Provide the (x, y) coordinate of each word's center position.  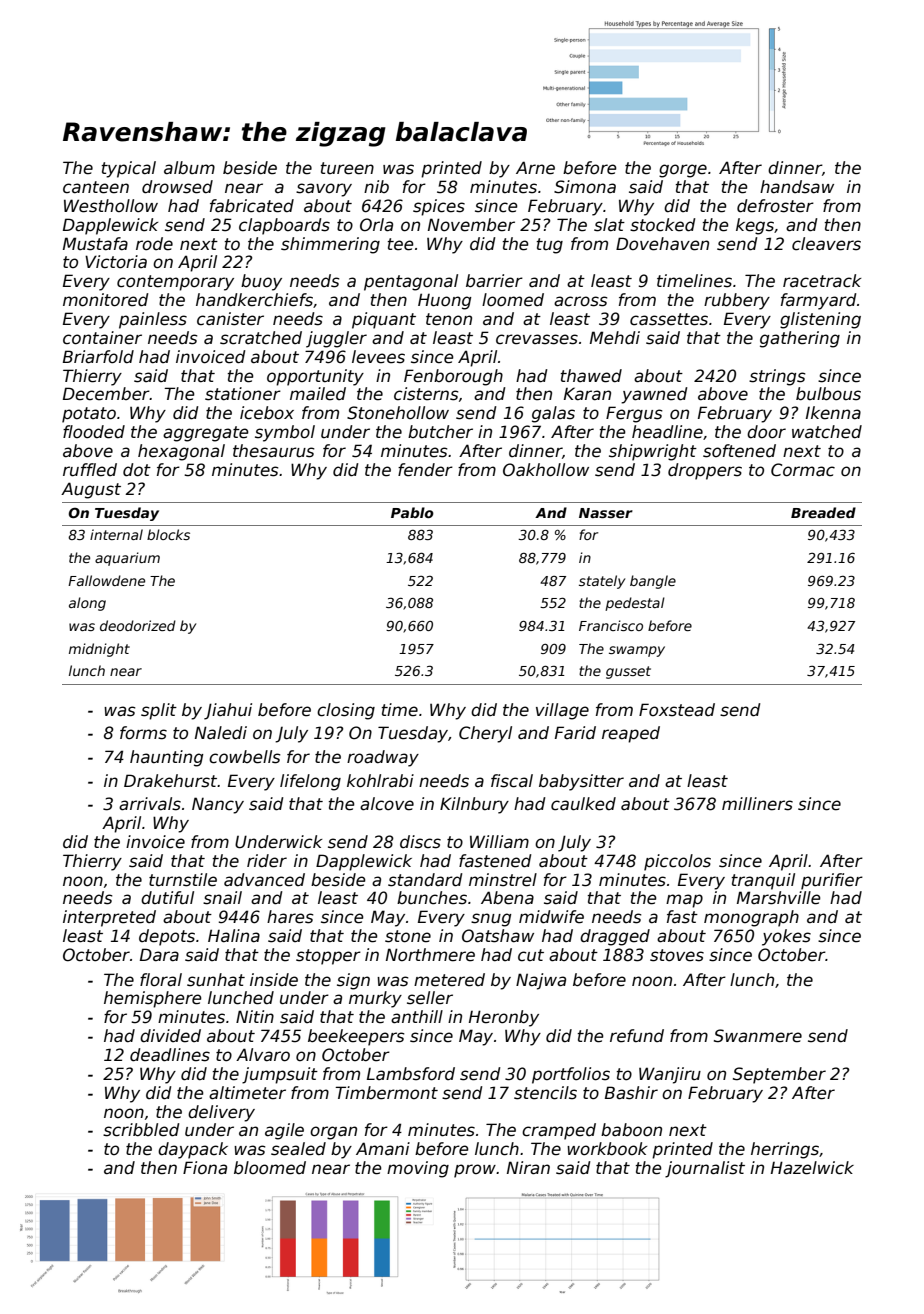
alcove (387, 804)
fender (425, 470)
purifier (832, 881)
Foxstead (677, 710)
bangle (653, 582)
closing (346, 711)
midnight (99, 650)
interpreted (109, 918)
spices (439, 207)
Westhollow (111, 206)
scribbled (141, 1130)
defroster (775, 206)
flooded (94, 432)
